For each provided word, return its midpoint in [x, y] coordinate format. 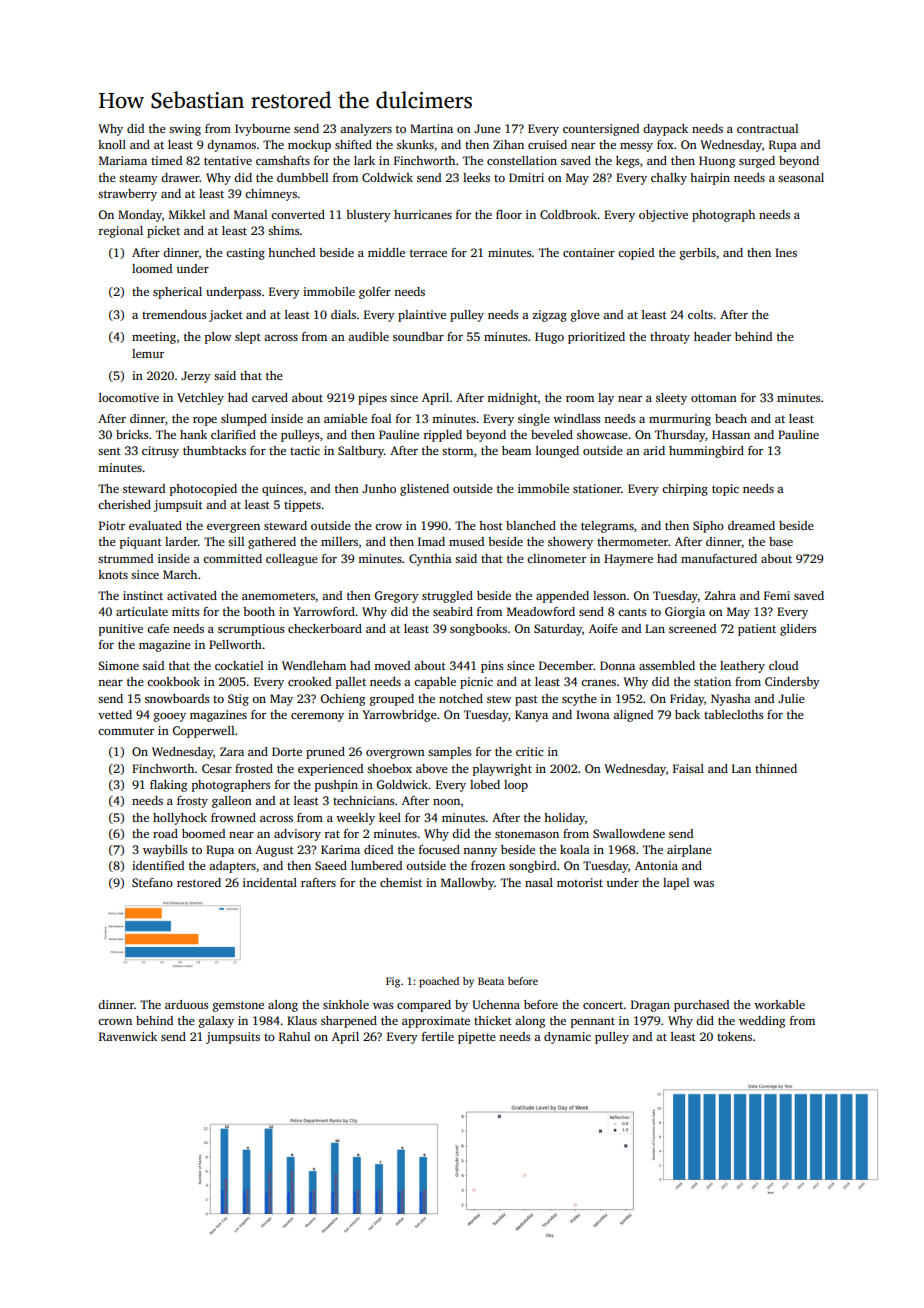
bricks [132, 434]
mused [466, 541]
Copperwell [203, 732]
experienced [330, 770]
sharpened [349, 1022]
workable [779, 1004]
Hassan [731, 434]
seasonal [801, 177]
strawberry [127, 195]
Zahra [720, 595]
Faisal [688, 768]
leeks [476, 177]
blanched [531, 525]
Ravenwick [128, 1036]
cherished [124, 504]
